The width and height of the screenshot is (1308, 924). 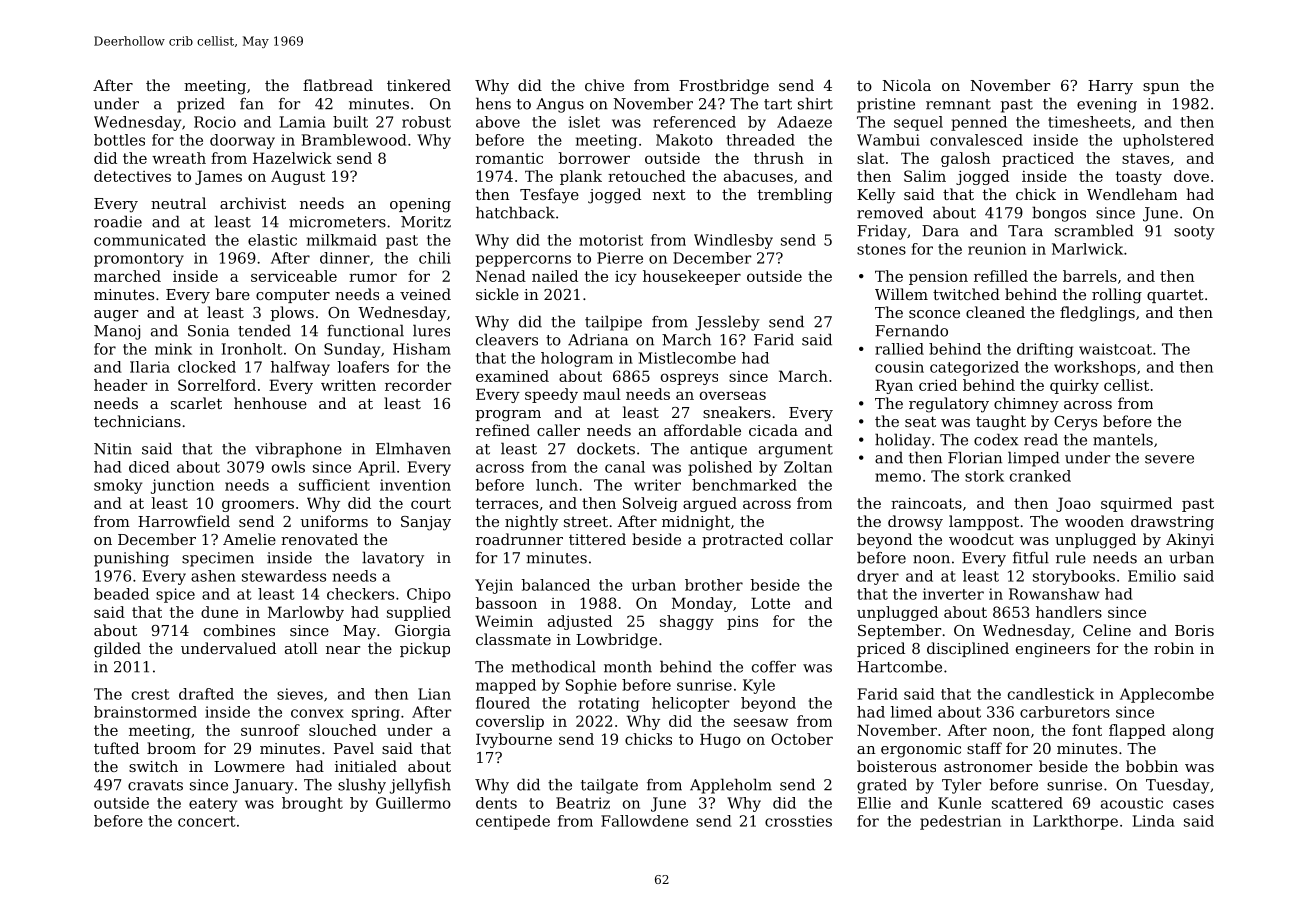 What do you see at coordinates (506, 686) in the screenshot?
I see `mapped` at bounding box center [506, 686].
